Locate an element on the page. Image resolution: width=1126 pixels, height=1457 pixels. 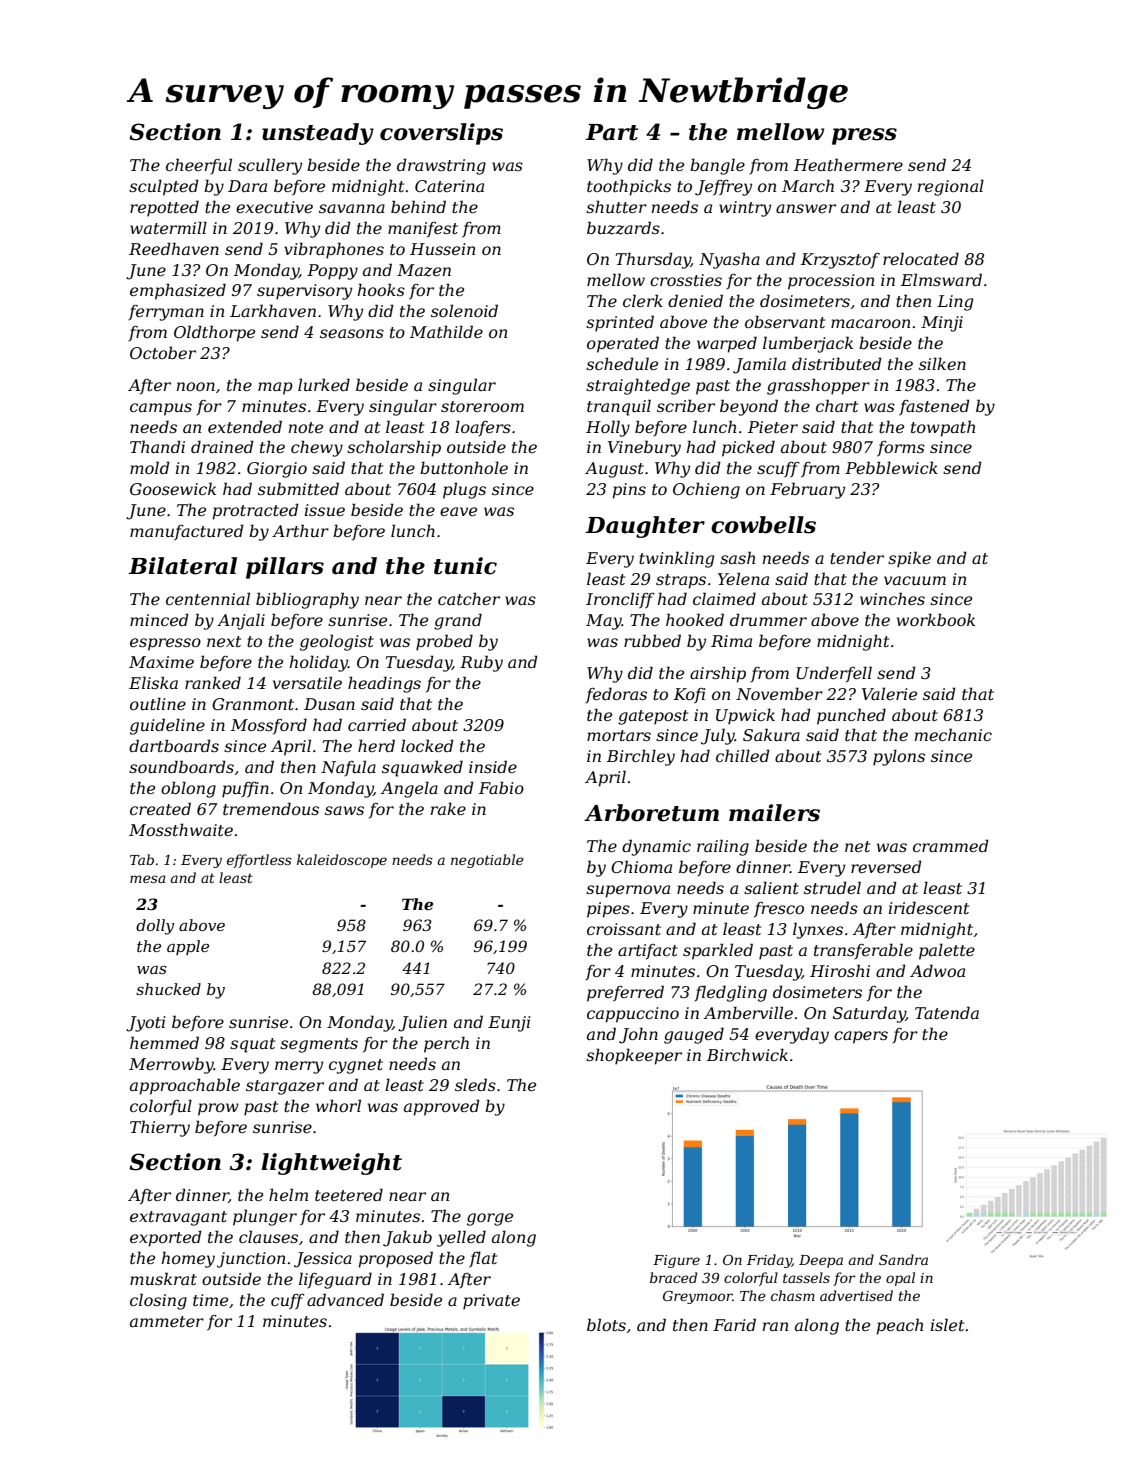
whorl is located at coordinates (338, 1105).
